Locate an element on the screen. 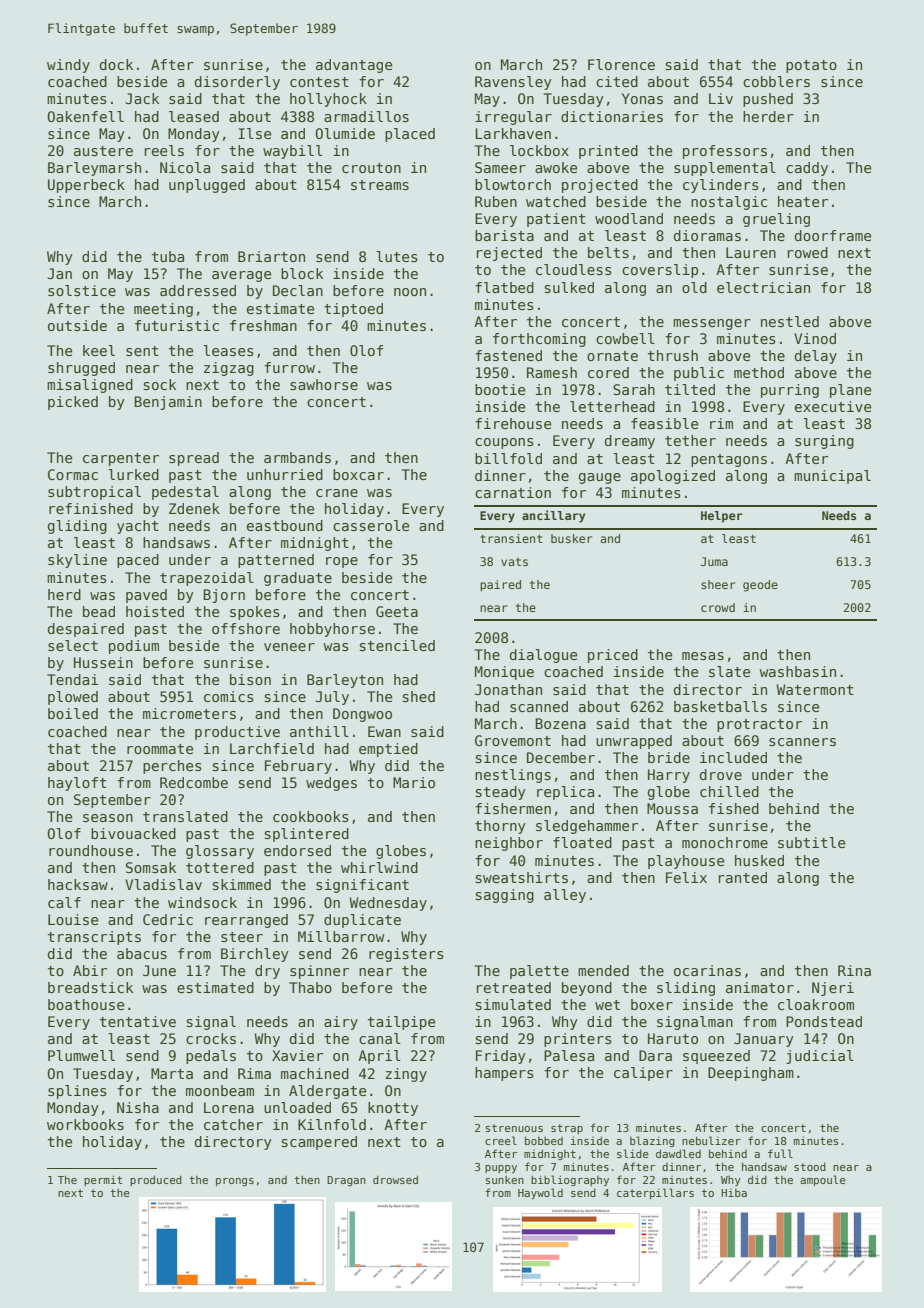 This screenshot has height=1308, width=924. purring is located at coordinates (790, 391).
